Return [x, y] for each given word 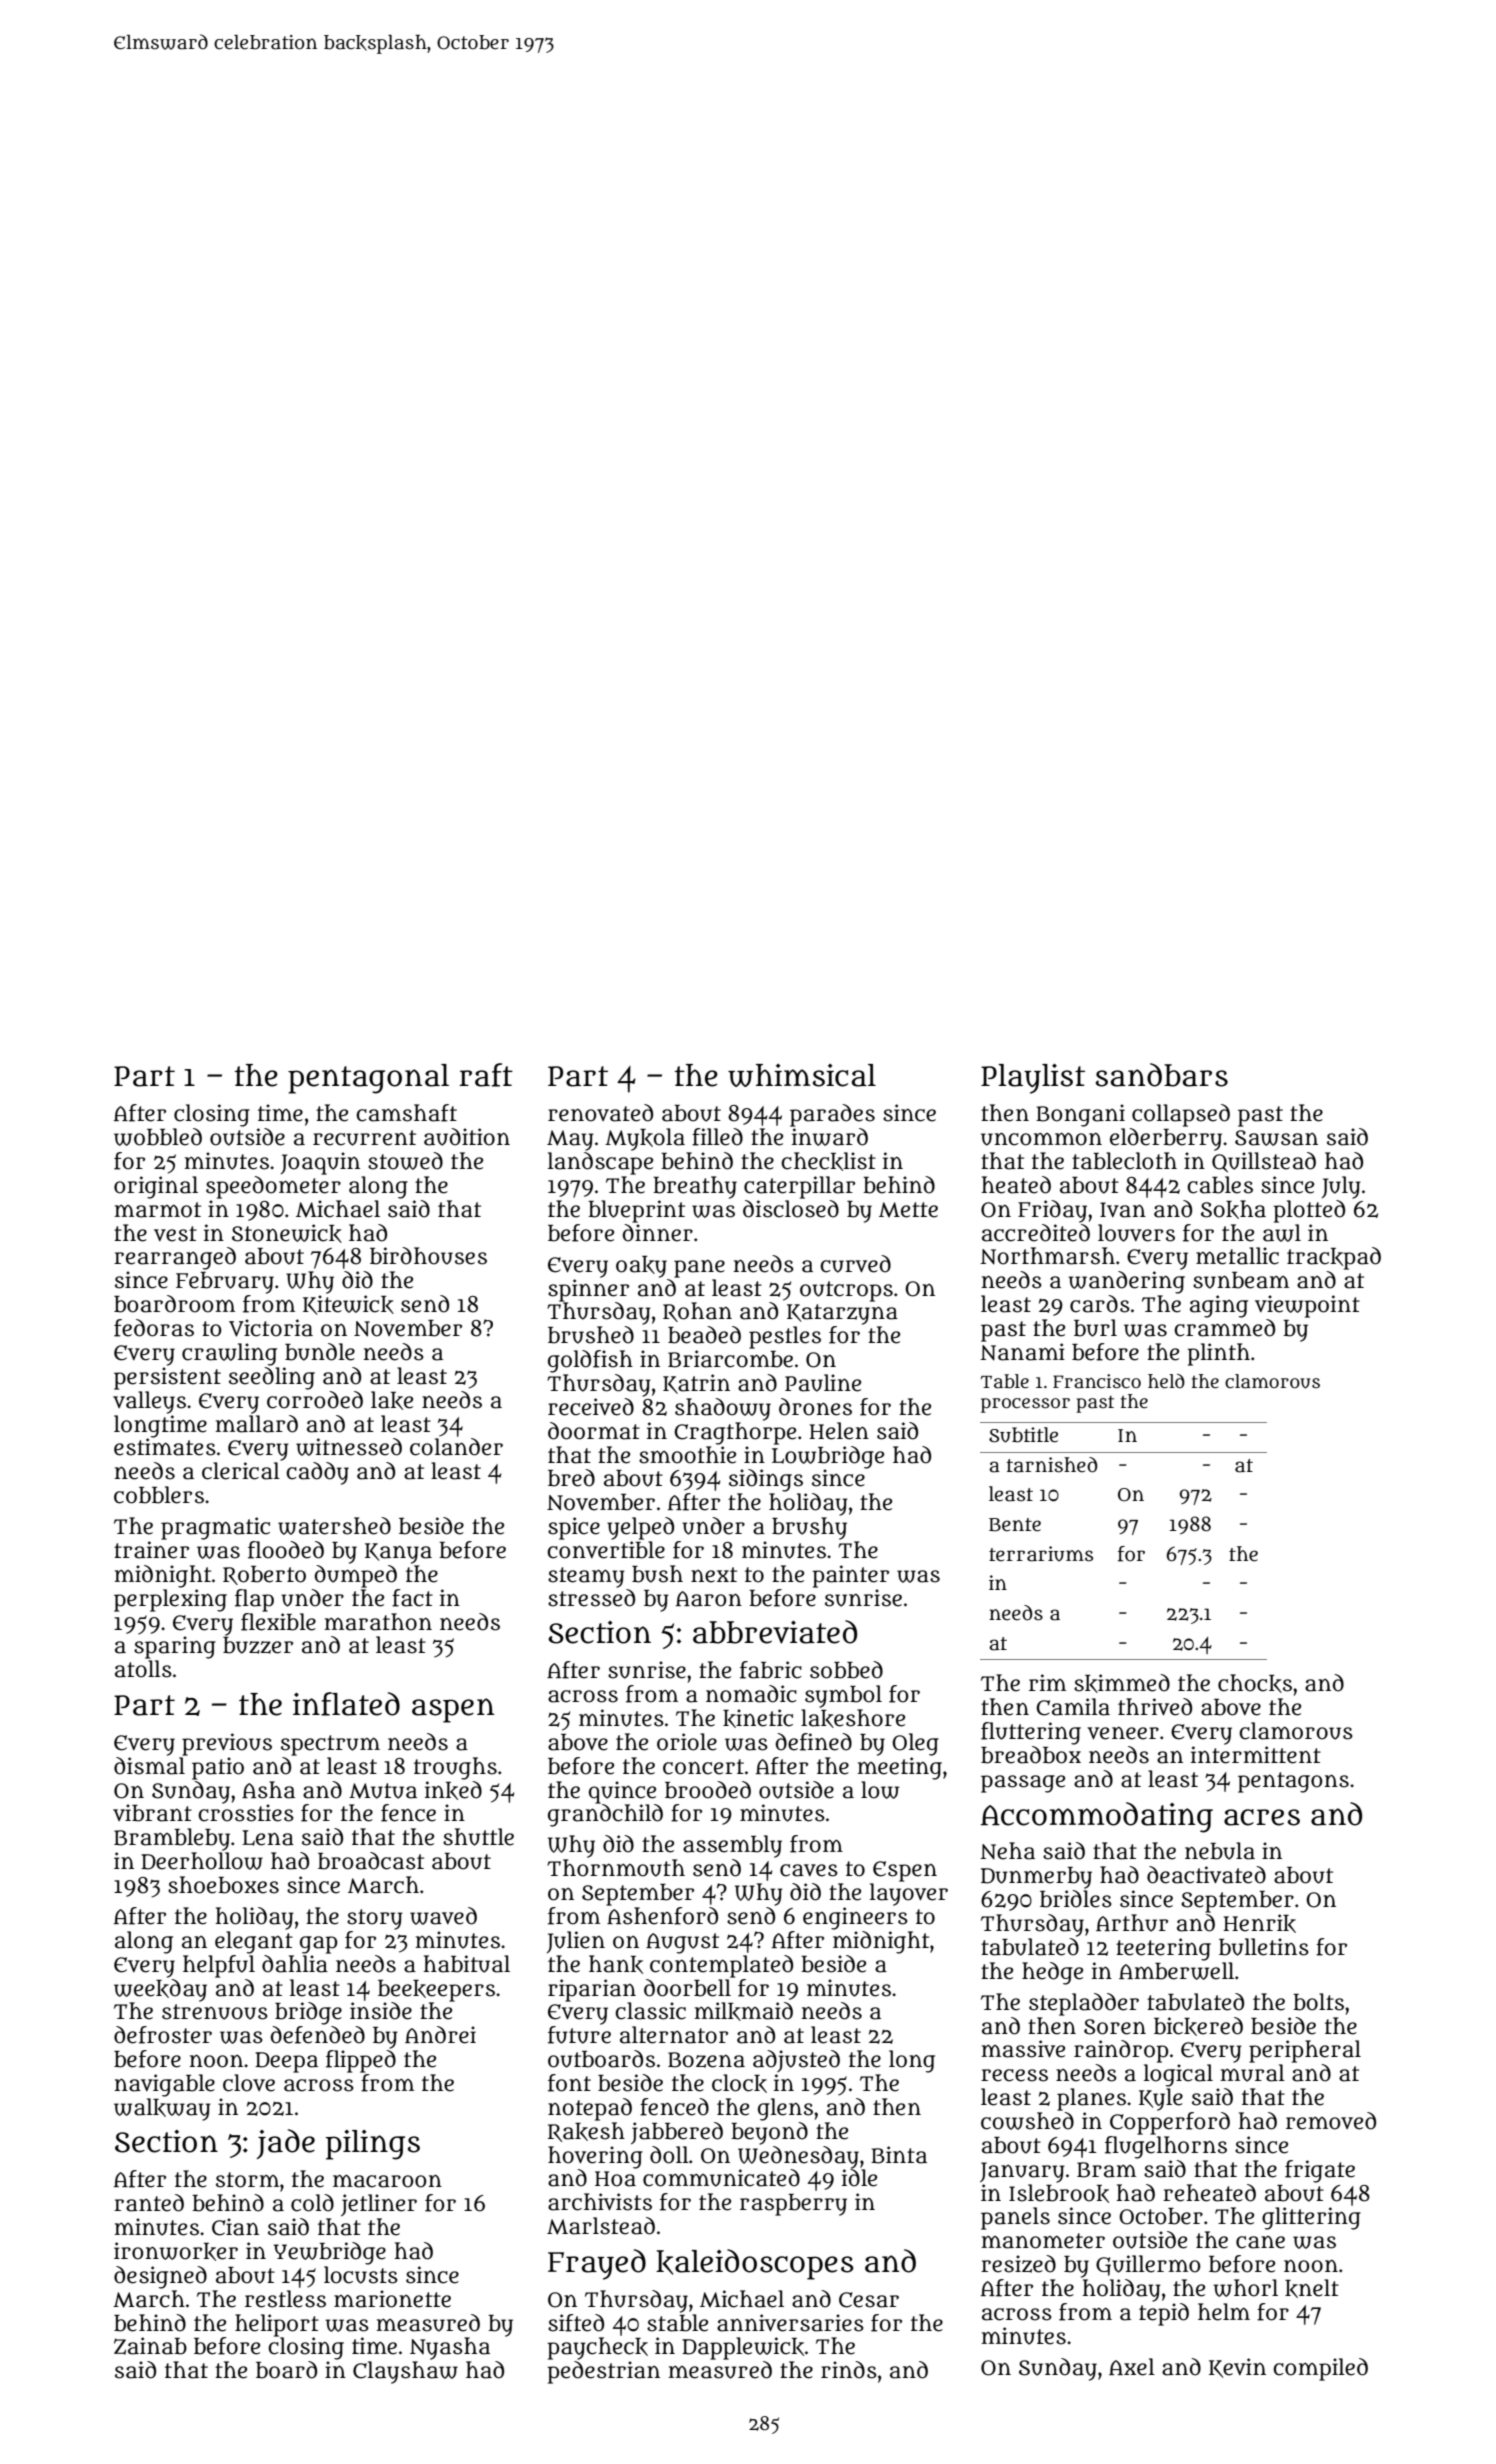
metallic [1237, 1256]
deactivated [1206, 1875]
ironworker [176, 2251]
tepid [1164, 2314]
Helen [839, 1431]
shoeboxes [223, 1885]
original [156, 1187]
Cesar [869, 2300]
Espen [905, 1871]
